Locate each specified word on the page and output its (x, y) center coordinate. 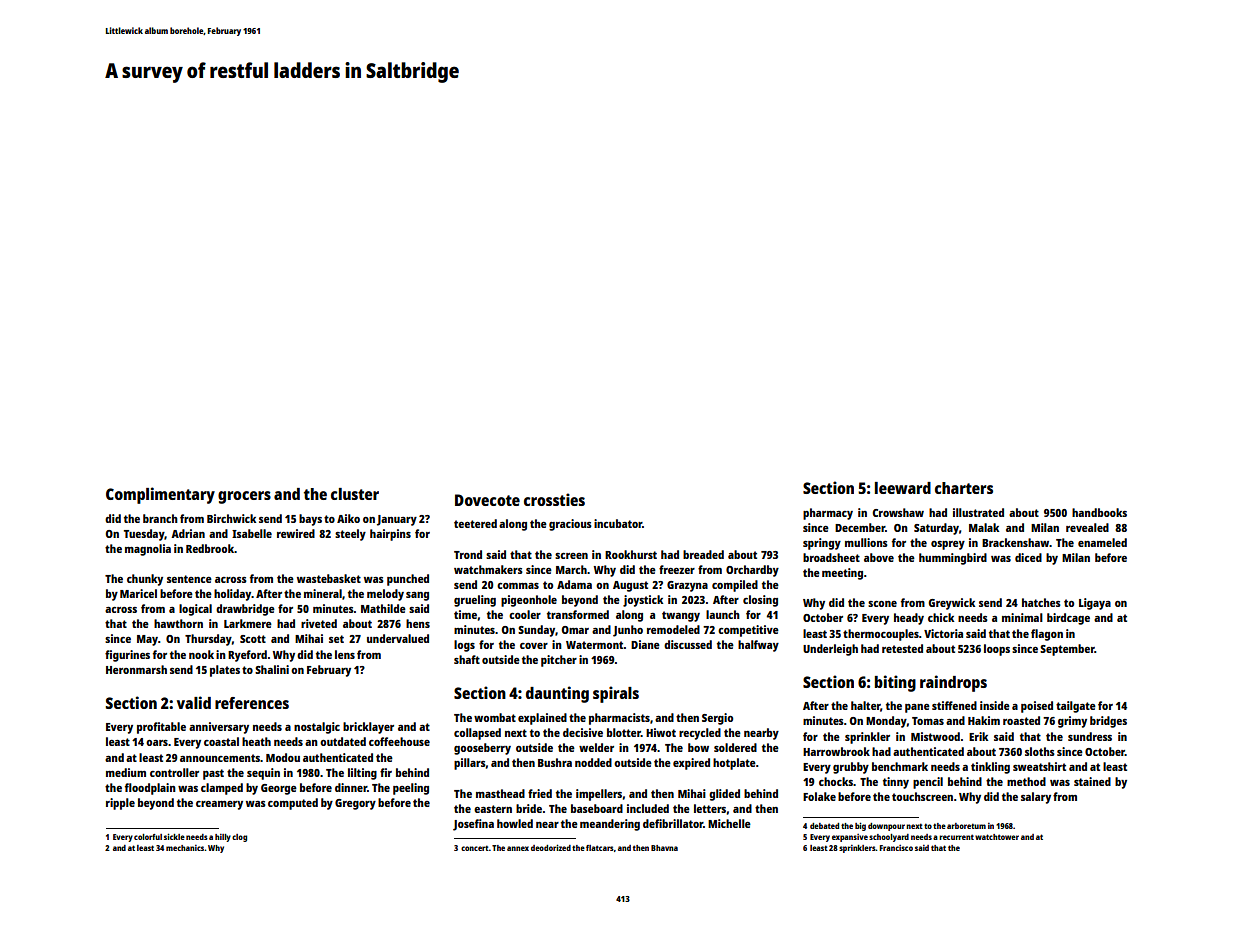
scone (882, 604)
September (1067, 650)
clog (239, 838)
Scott (253, 639)
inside (995, 705)
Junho (628, 631)
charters (964, 488)
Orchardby (752, 571)
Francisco (896, 848)
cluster (355, 494)
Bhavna (664, 848)
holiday (232, 595)
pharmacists (619, 719)
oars (157, 743)
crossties (554, 499)
